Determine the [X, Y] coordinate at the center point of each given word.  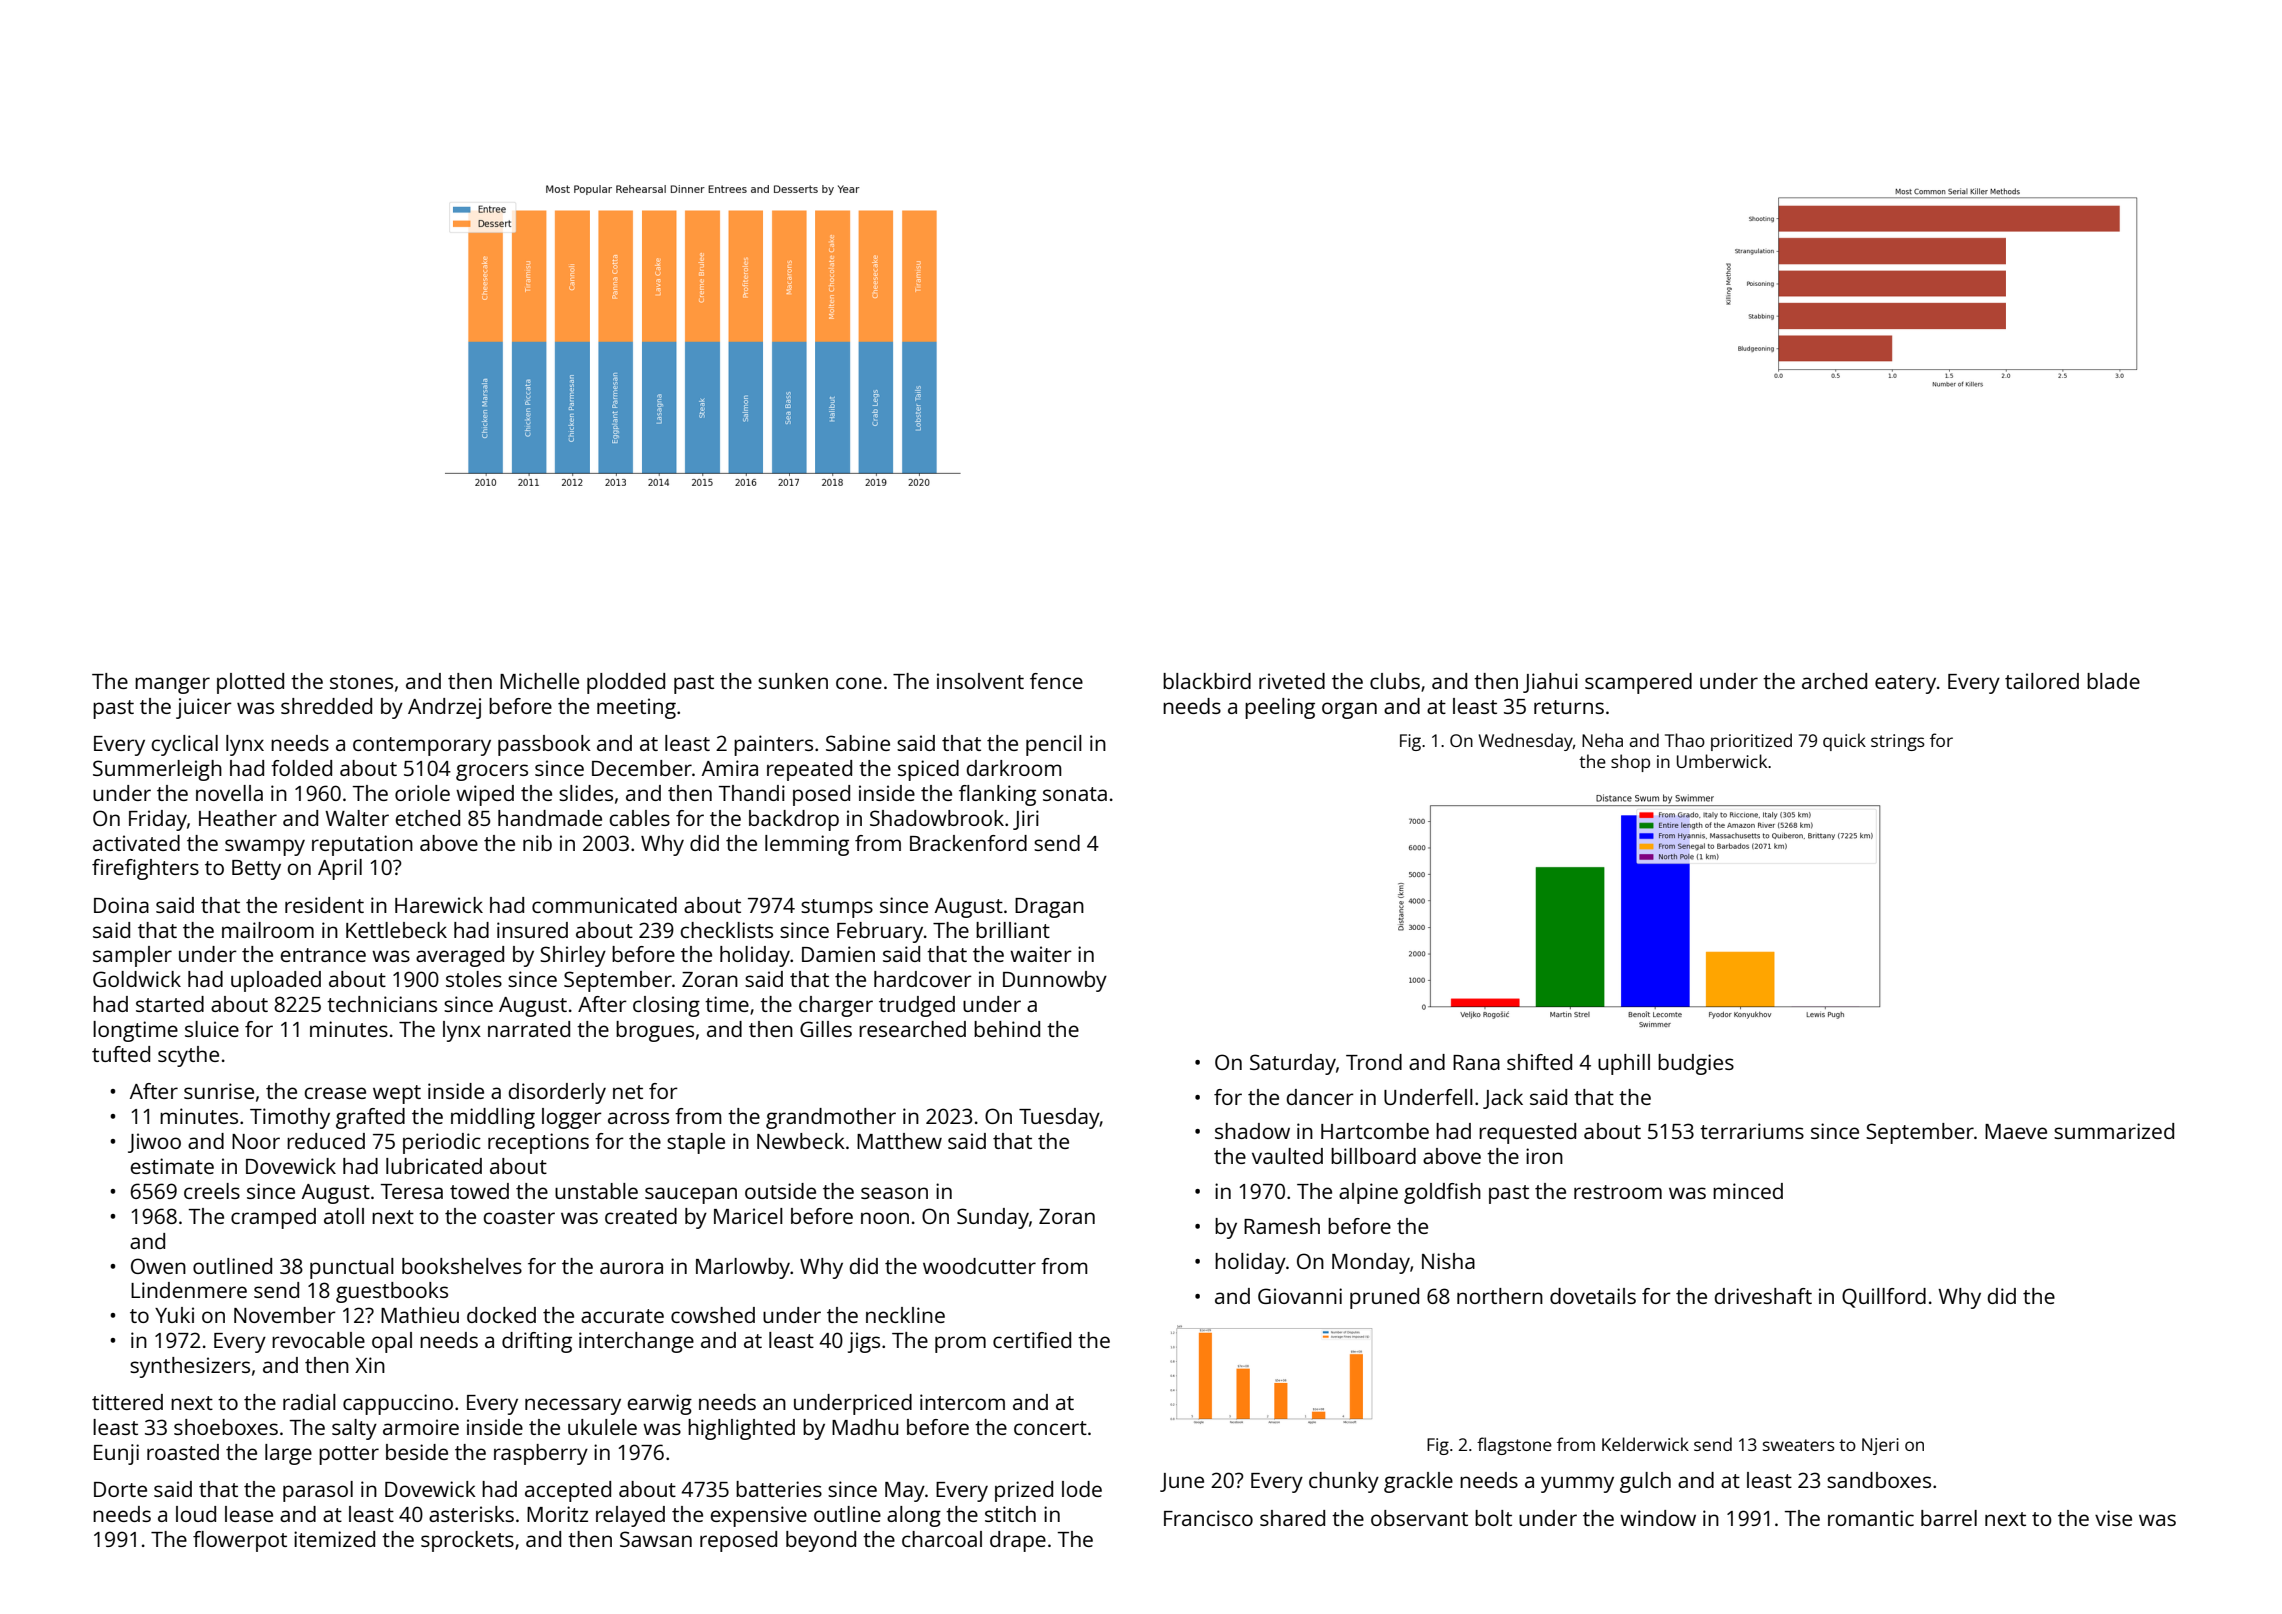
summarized [2114, 1131]
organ [1349, 710]
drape [1018, 1541]
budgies [1696, 1064]
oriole [422, 793]
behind [1007, 1029]
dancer [1320, 1097]
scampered [1638, 683]
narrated [529, 1029]
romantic [1871, 1518]
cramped [273, 1218]
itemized [334, 1539]
